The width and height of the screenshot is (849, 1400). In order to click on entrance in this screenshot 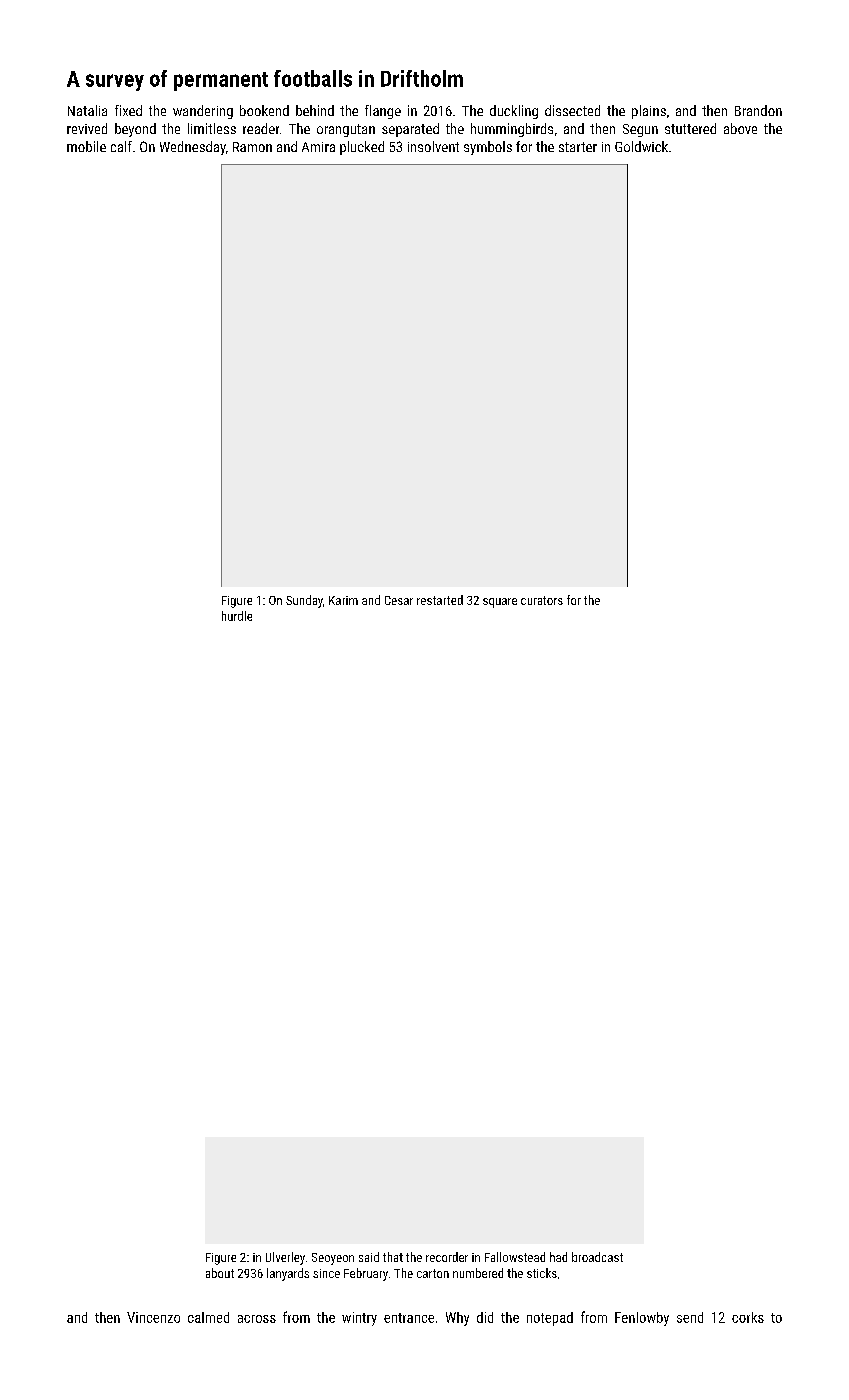, I will do `click(409, 1318)`.
